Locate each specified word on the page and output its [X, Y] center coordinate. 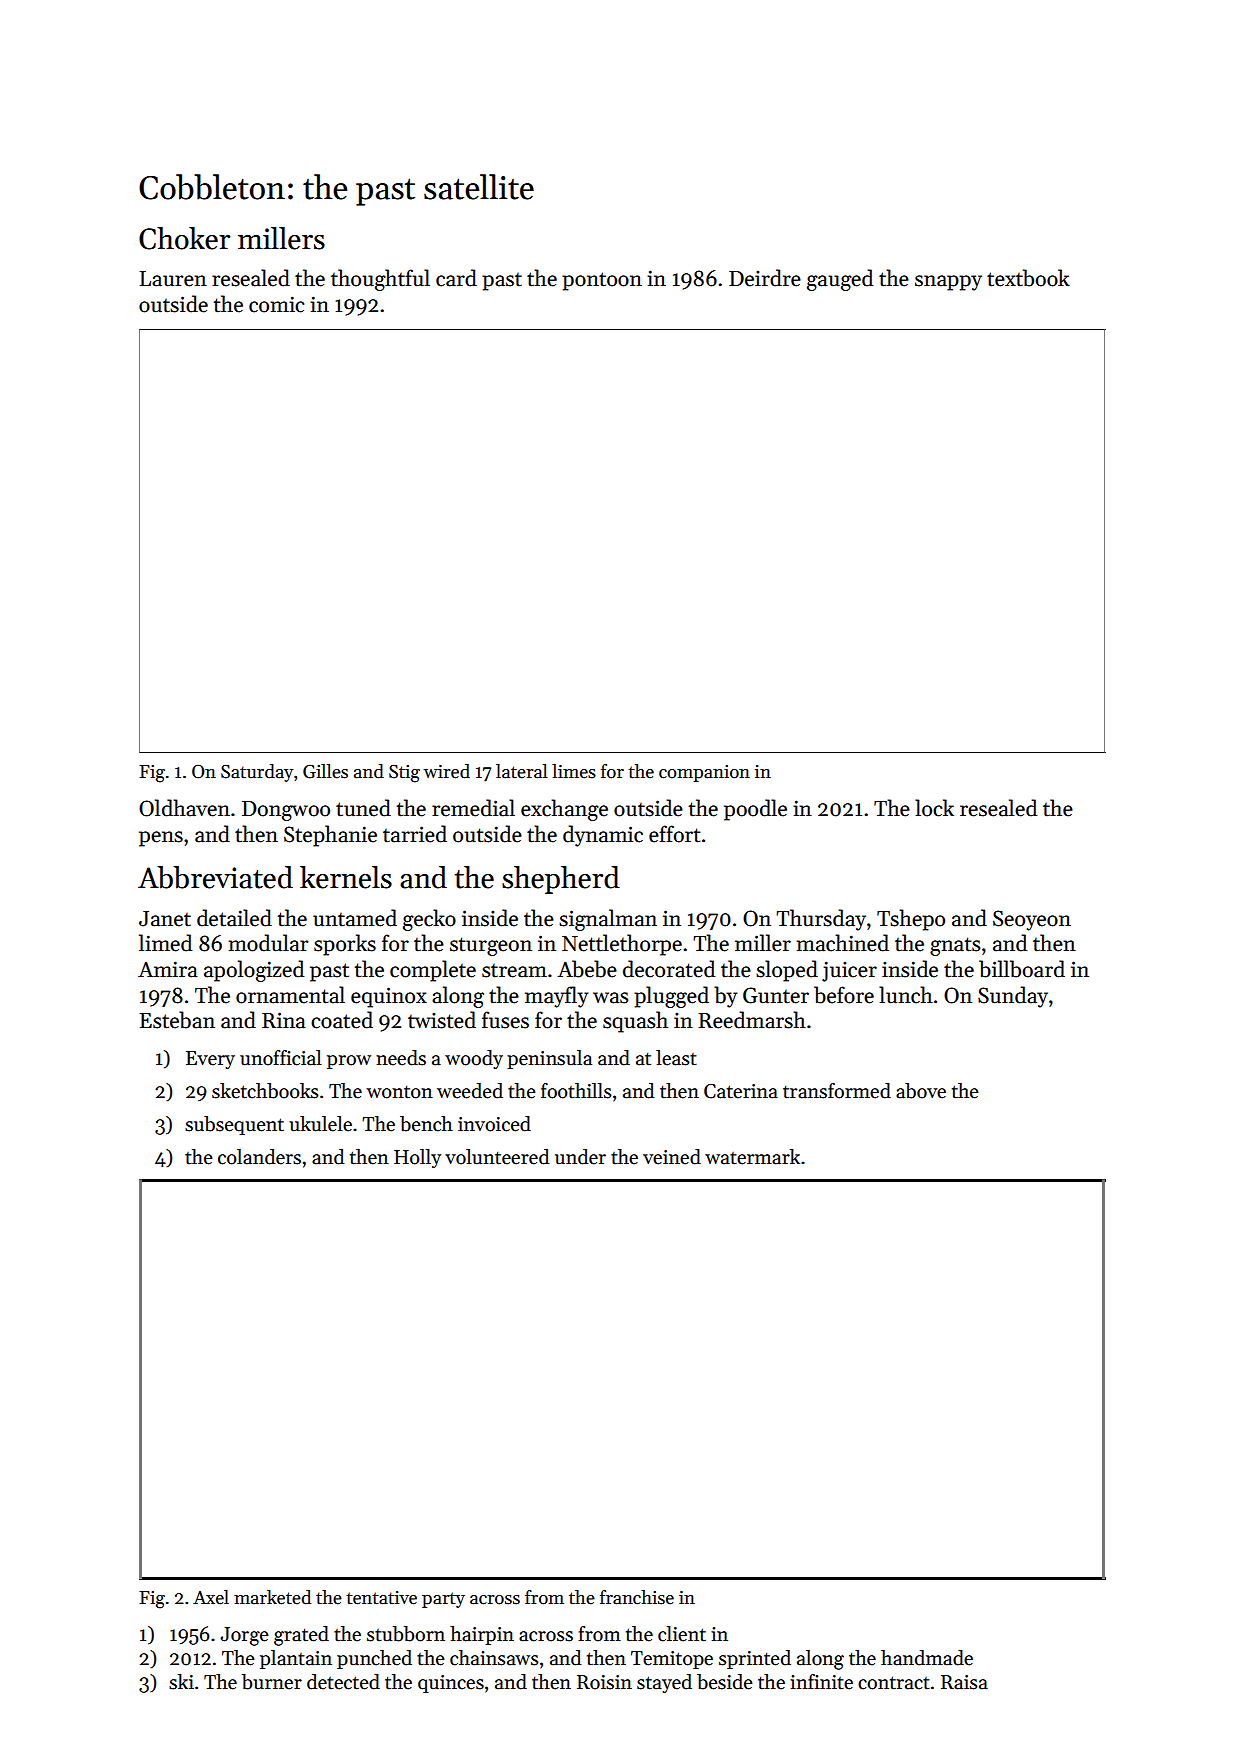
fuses [505, 1020]
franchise [637, 1597]
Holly [417, 1158]
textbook [1028, 278]
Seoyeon [1032, 920]
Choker [184, 238]
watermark [752, 1157]
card [456, 278]
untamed [355, 918]
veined [672, 1157]
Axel [211, 1597]
